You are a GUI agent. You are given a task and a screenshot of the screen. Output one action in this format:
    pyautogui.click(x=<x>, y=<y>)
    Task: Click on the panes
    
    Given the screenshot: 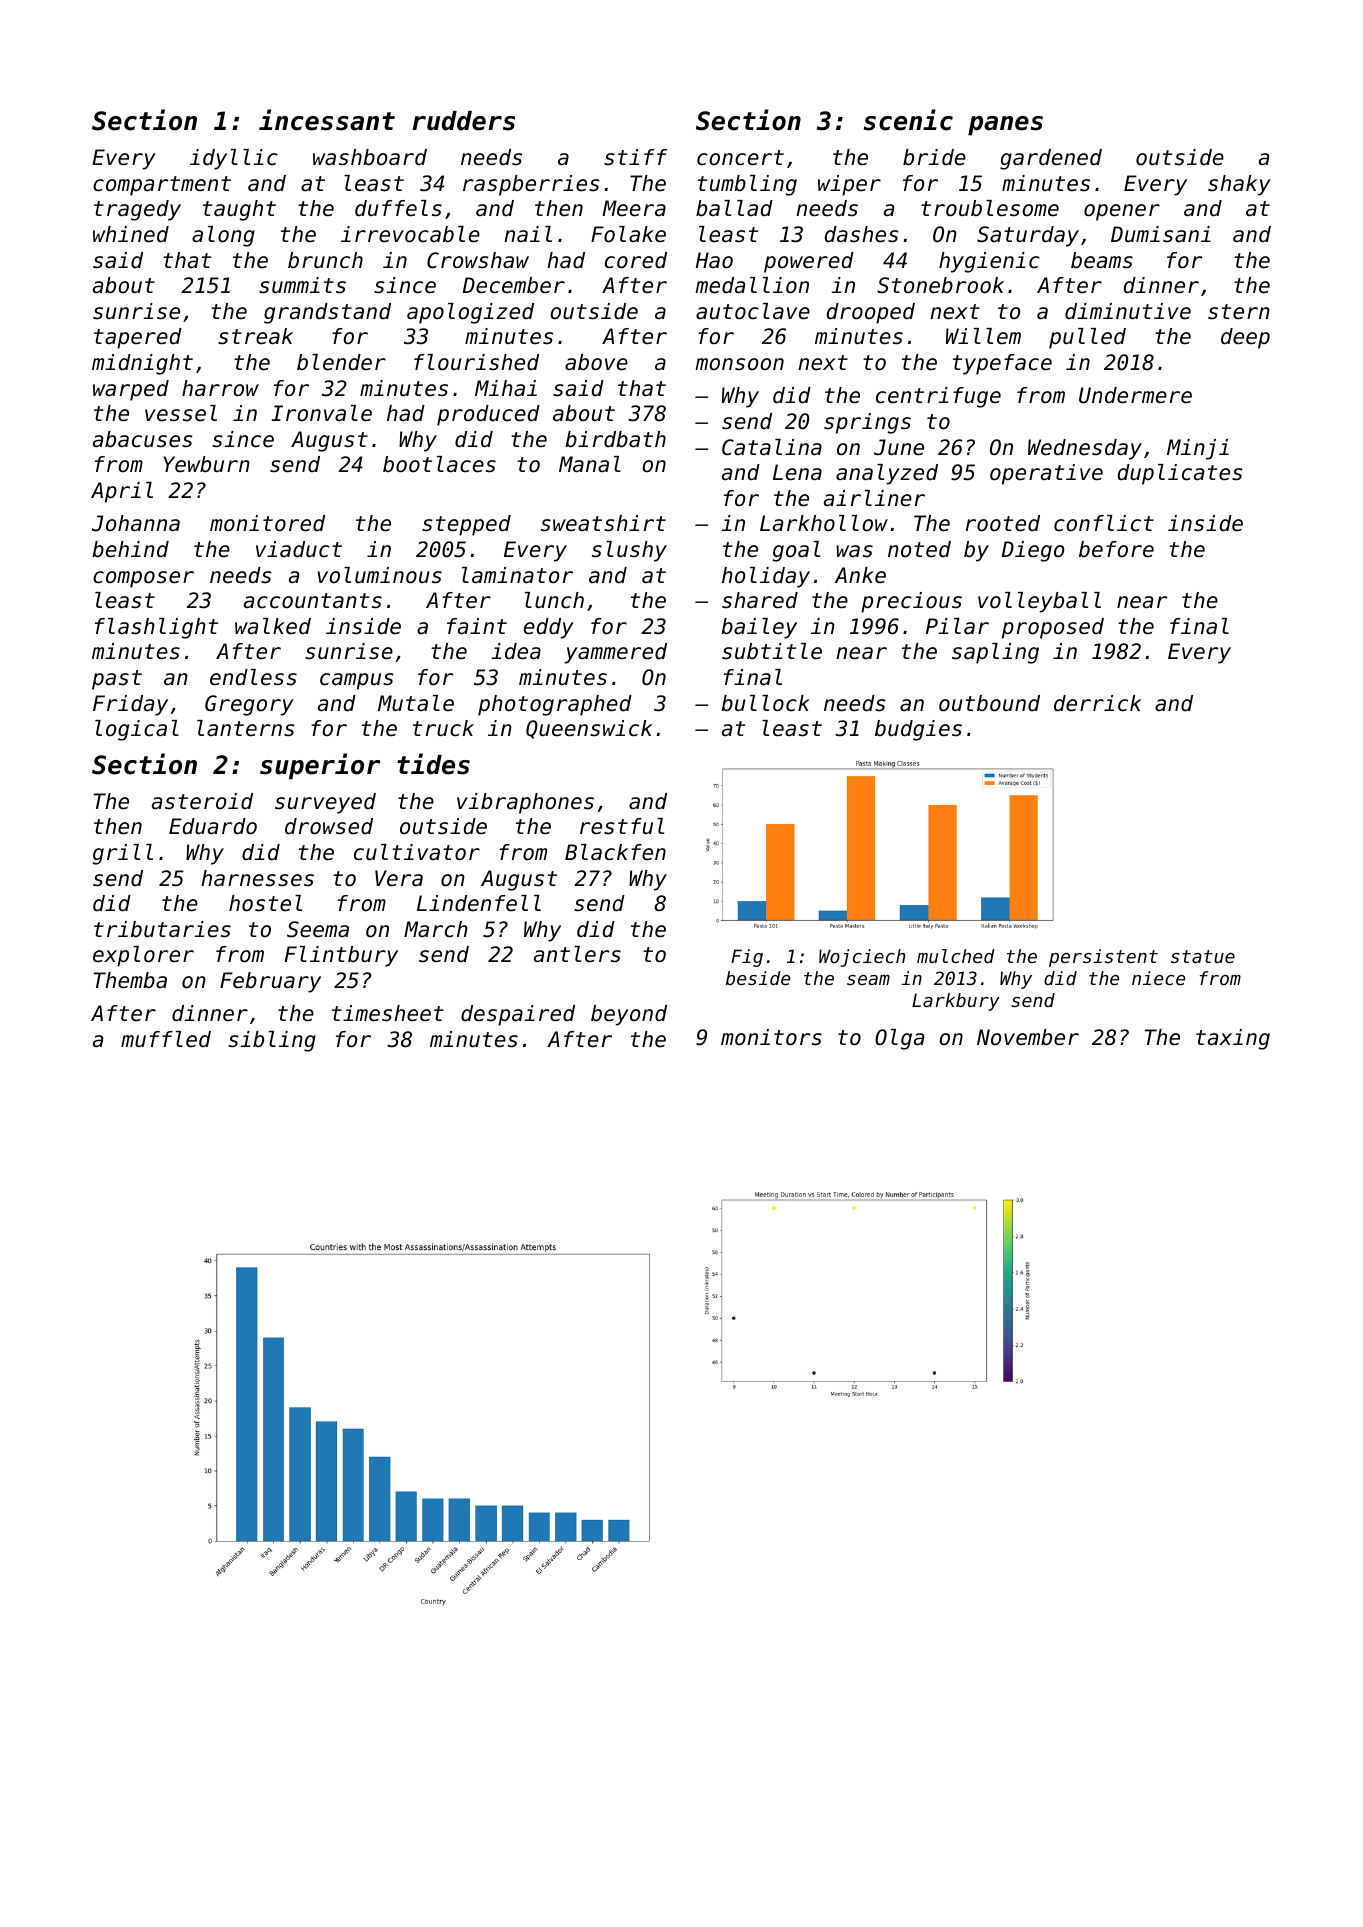 What is the action you would take?
    pyautogui.click(x=1005, y=126)
